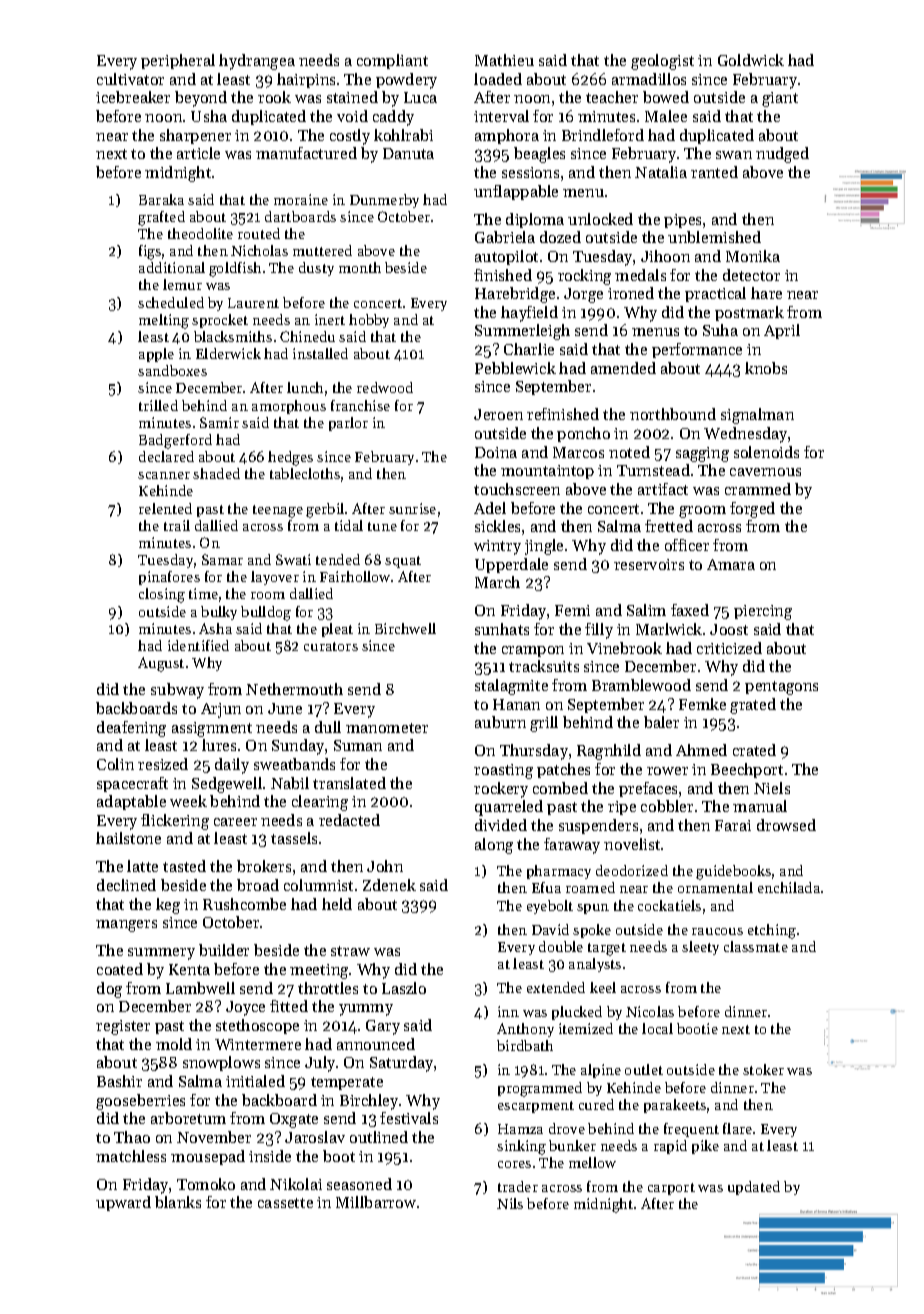  Describe the element at coordinates (369, 321) in the screenshot. I see `hobby` at that location.
